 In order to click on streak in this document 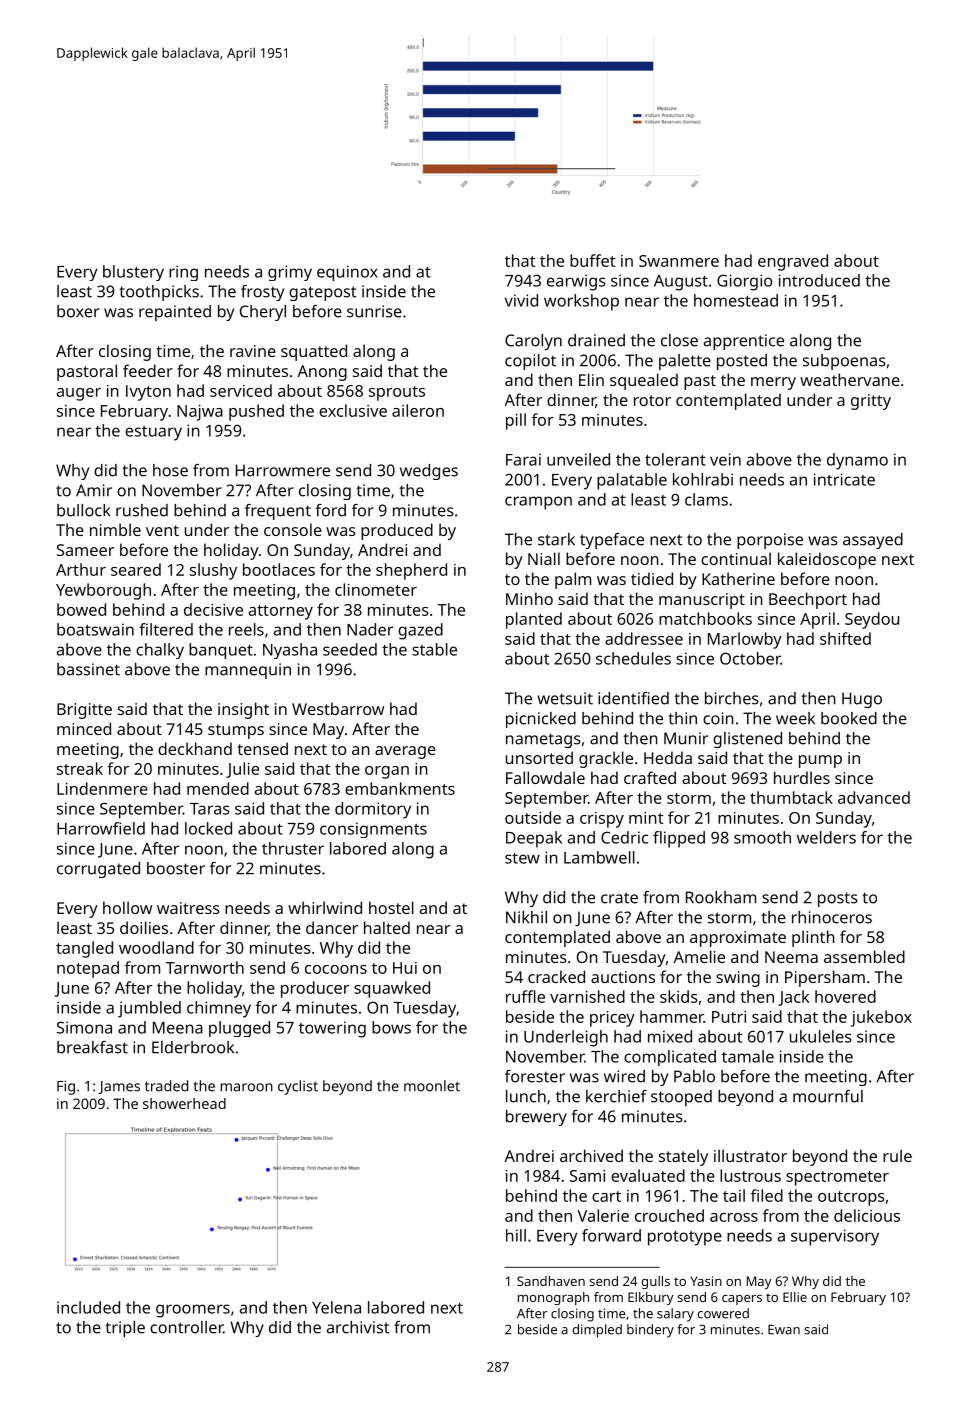, I will do `click(80, 768)`.
